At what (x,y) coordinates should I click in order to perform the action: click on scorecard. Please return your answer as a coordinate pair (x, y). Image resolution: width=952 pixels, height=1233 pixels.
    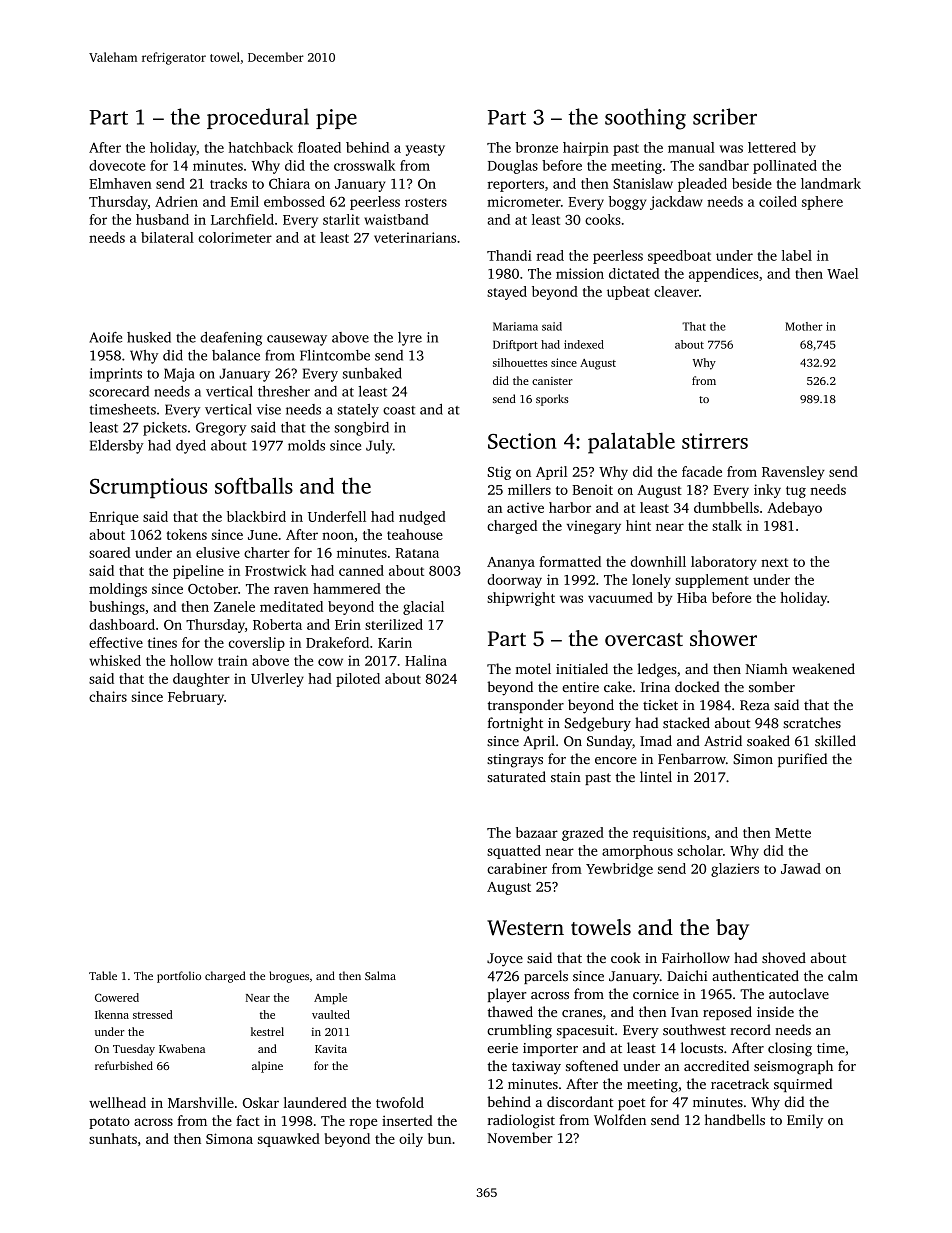
    Looking at the image, I should click on (119, 391).
